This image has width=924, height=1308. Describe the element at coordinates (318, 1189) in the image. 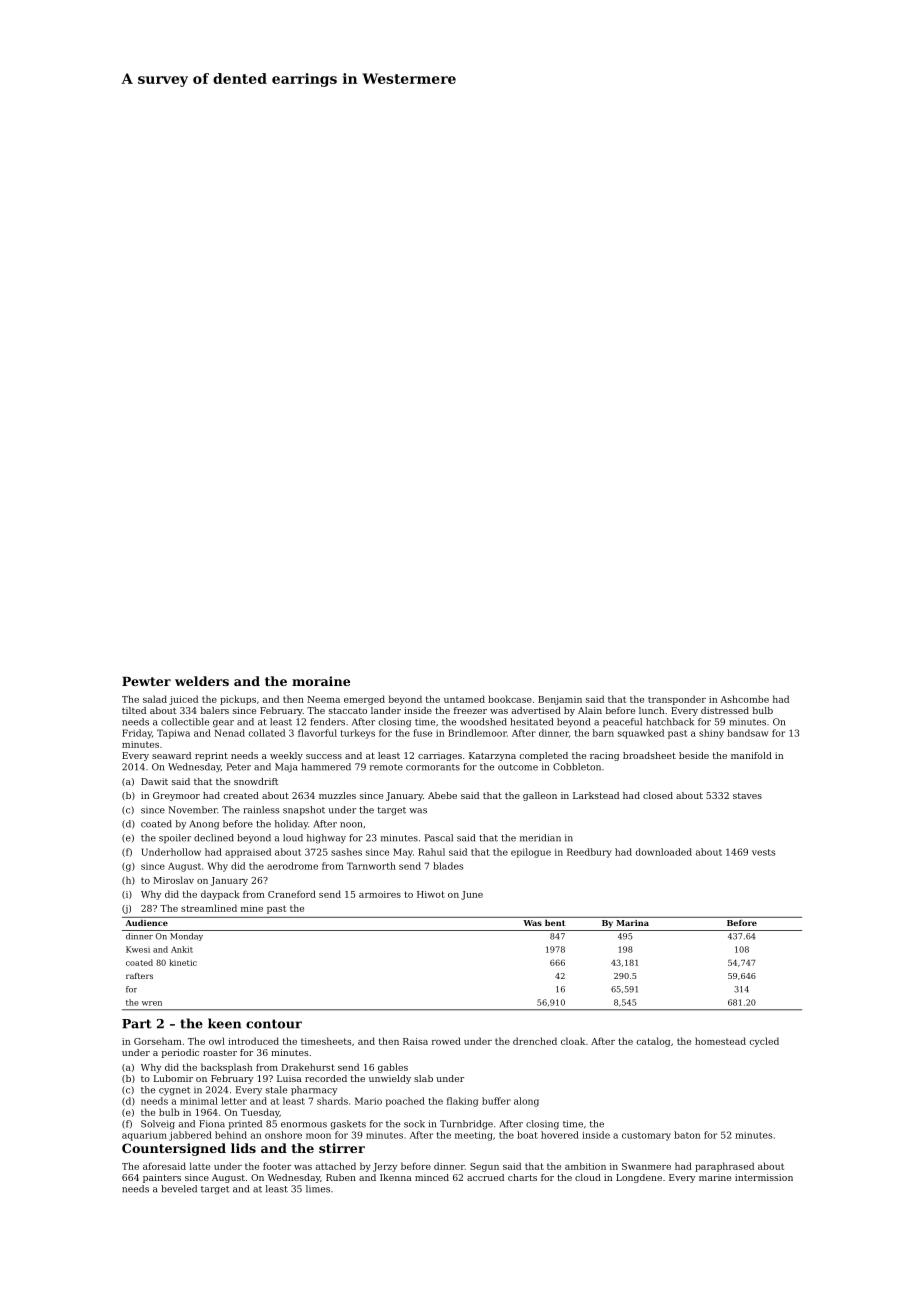

I see `limes` at that location.
